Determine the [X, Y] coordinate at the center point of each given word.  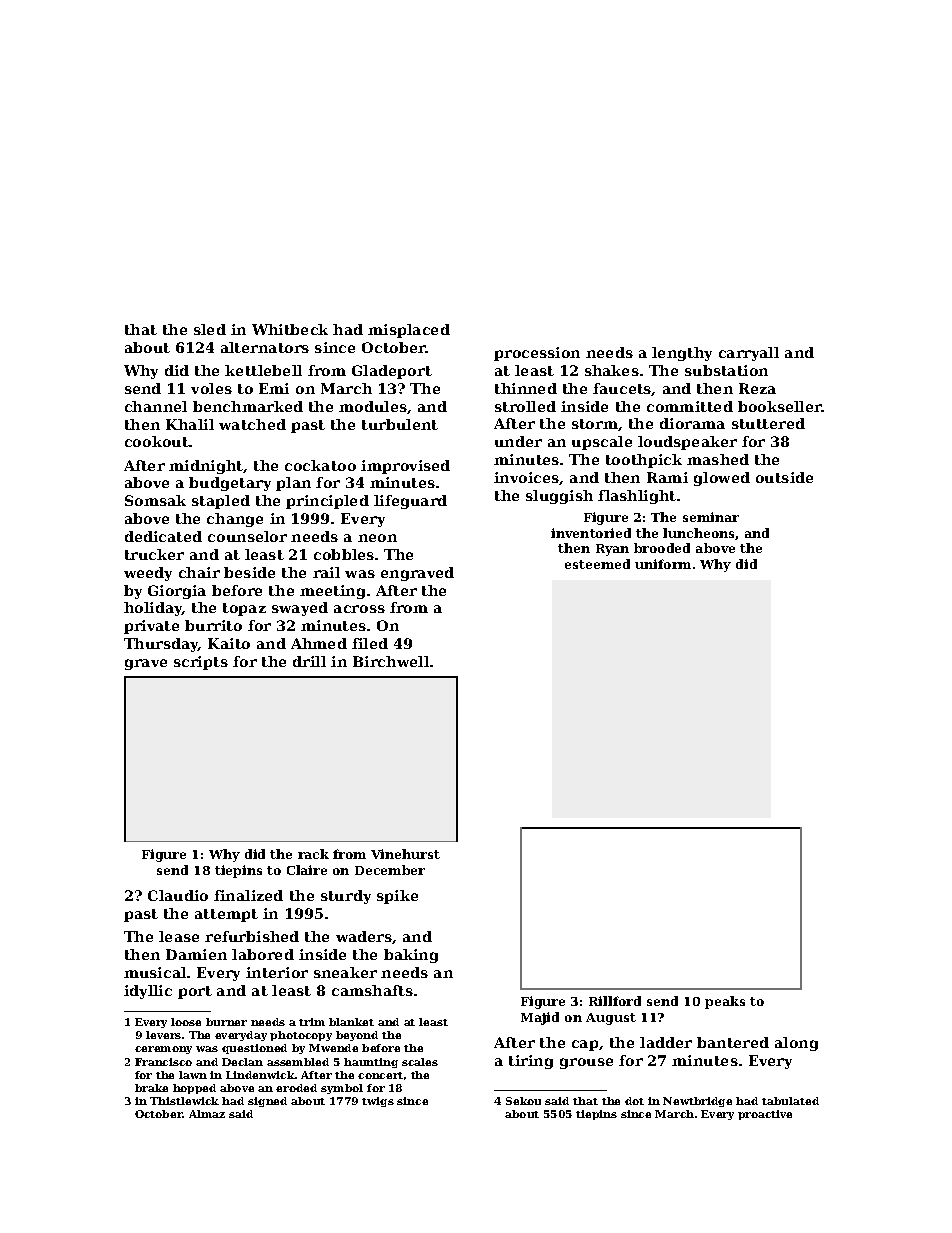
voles [211, 388]
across [359, 609]
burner [226, 1022]
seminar [711, 517]
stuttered [768, 423]
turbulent [400, 424]
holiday [153, 609]
